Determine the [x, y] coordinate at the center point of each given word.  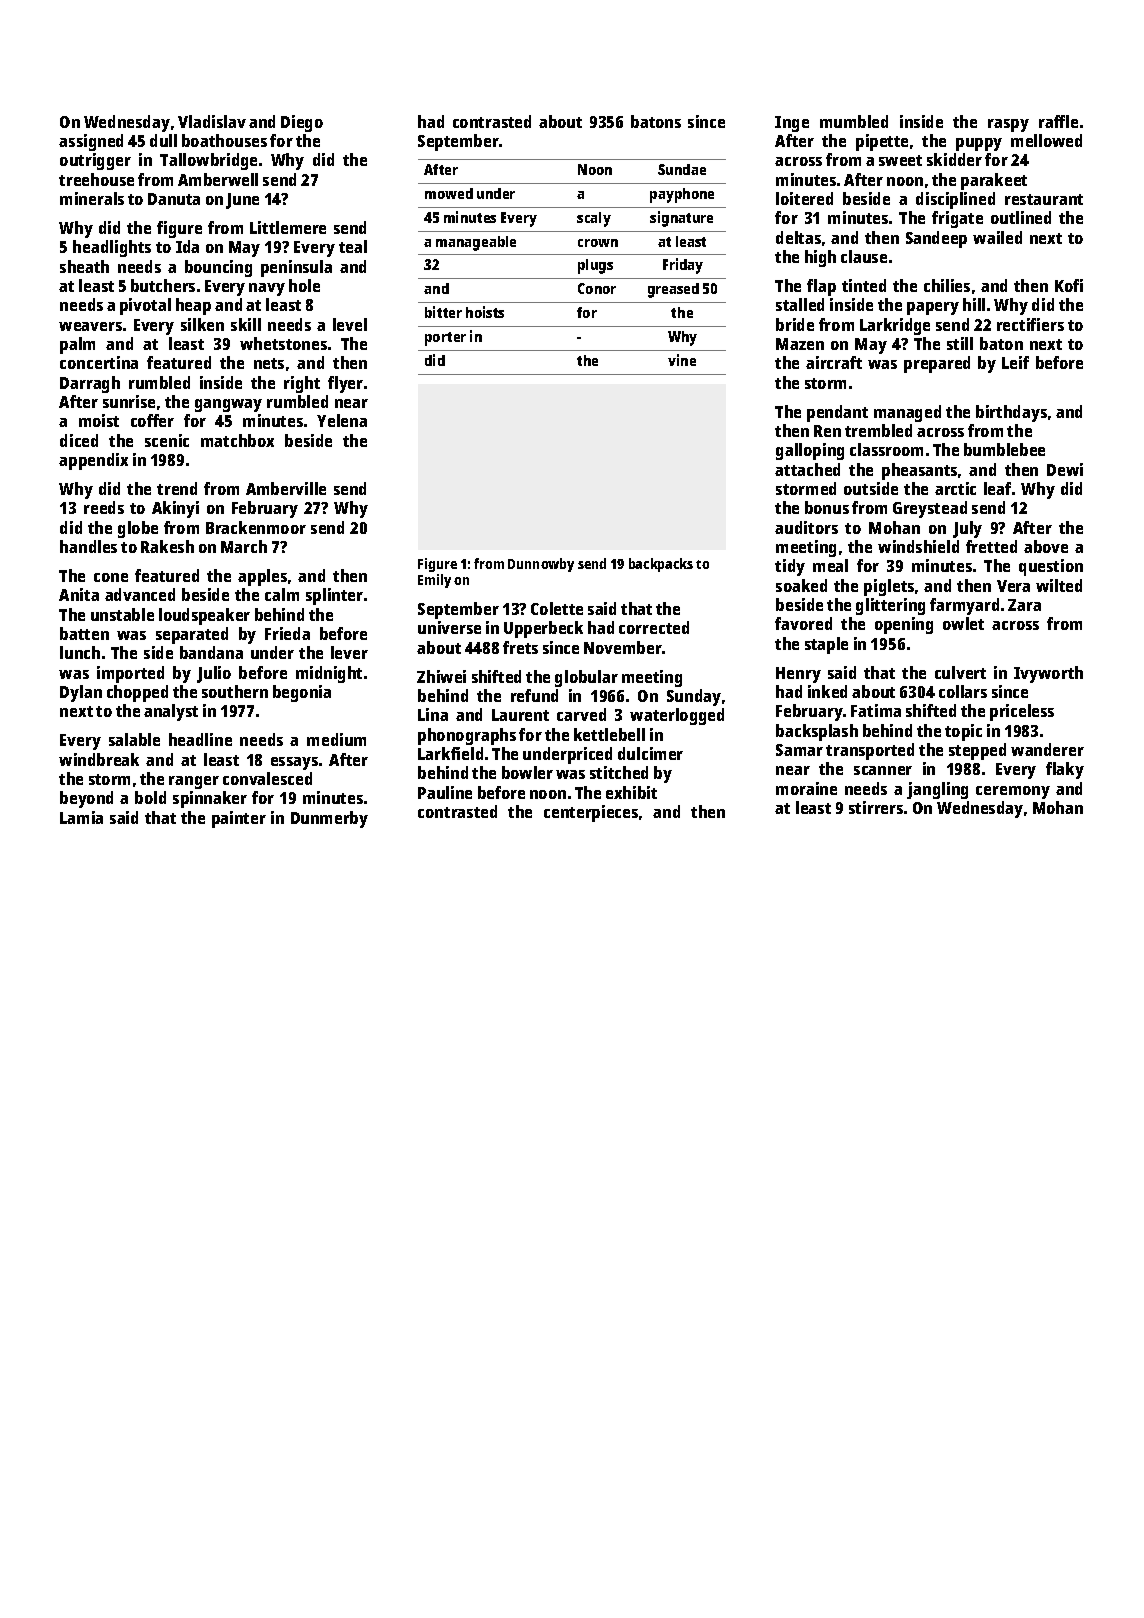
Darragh [90, 384]
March [244, 546]
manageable [476, 243]
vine [682, 360]
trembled [878, 430]
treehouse [96, 179]
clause [864, 256]
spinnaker [210, 799]
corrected [654, 627]
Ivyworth [1048, 674]
